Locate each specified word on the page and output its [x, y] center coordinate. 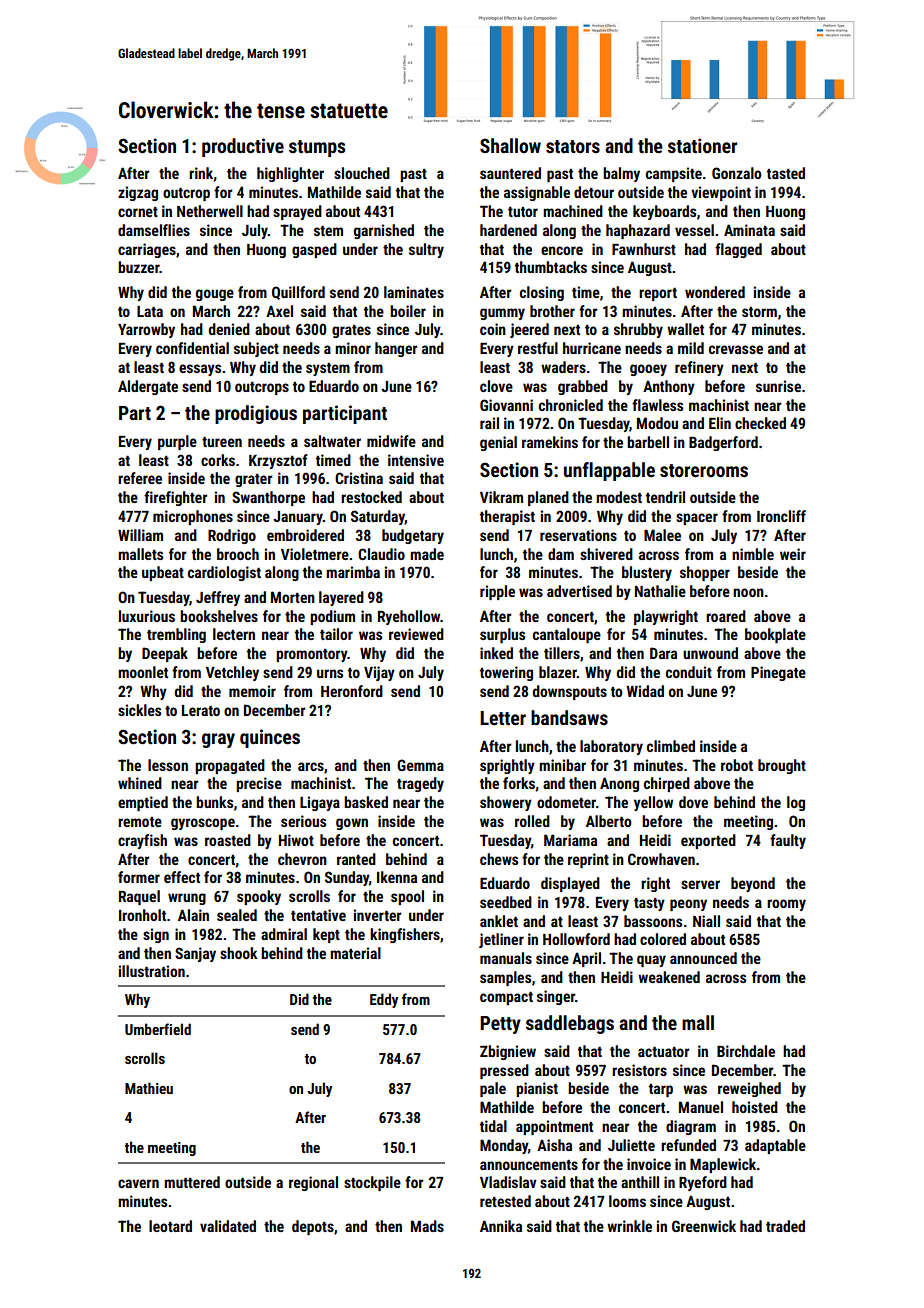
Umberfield [158, 1029]
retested [505, 1201]
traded [785, 1226]
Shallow [510, 145]
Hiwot [296, 840]
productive [243, 147]
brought [782, 766]
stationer [702, 145]
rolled [532, 821]
